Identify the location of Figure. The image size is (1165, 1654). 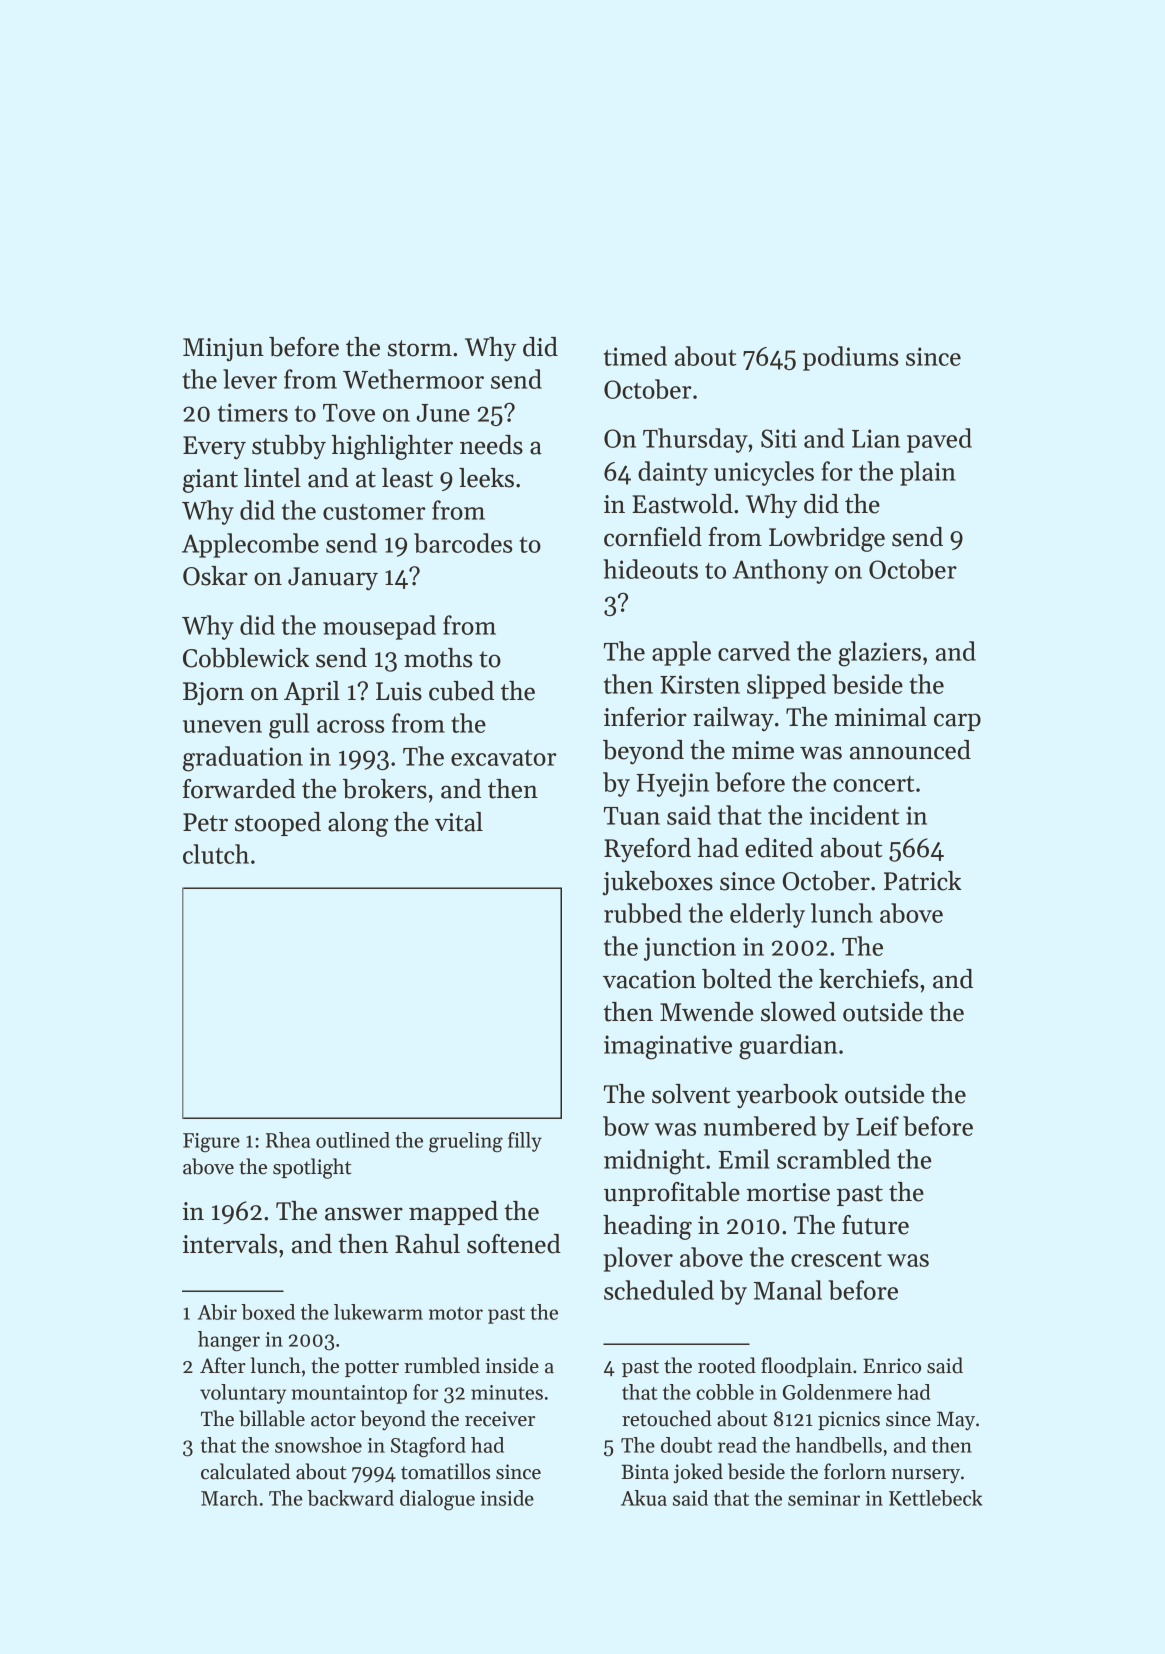
(211, 1142).
